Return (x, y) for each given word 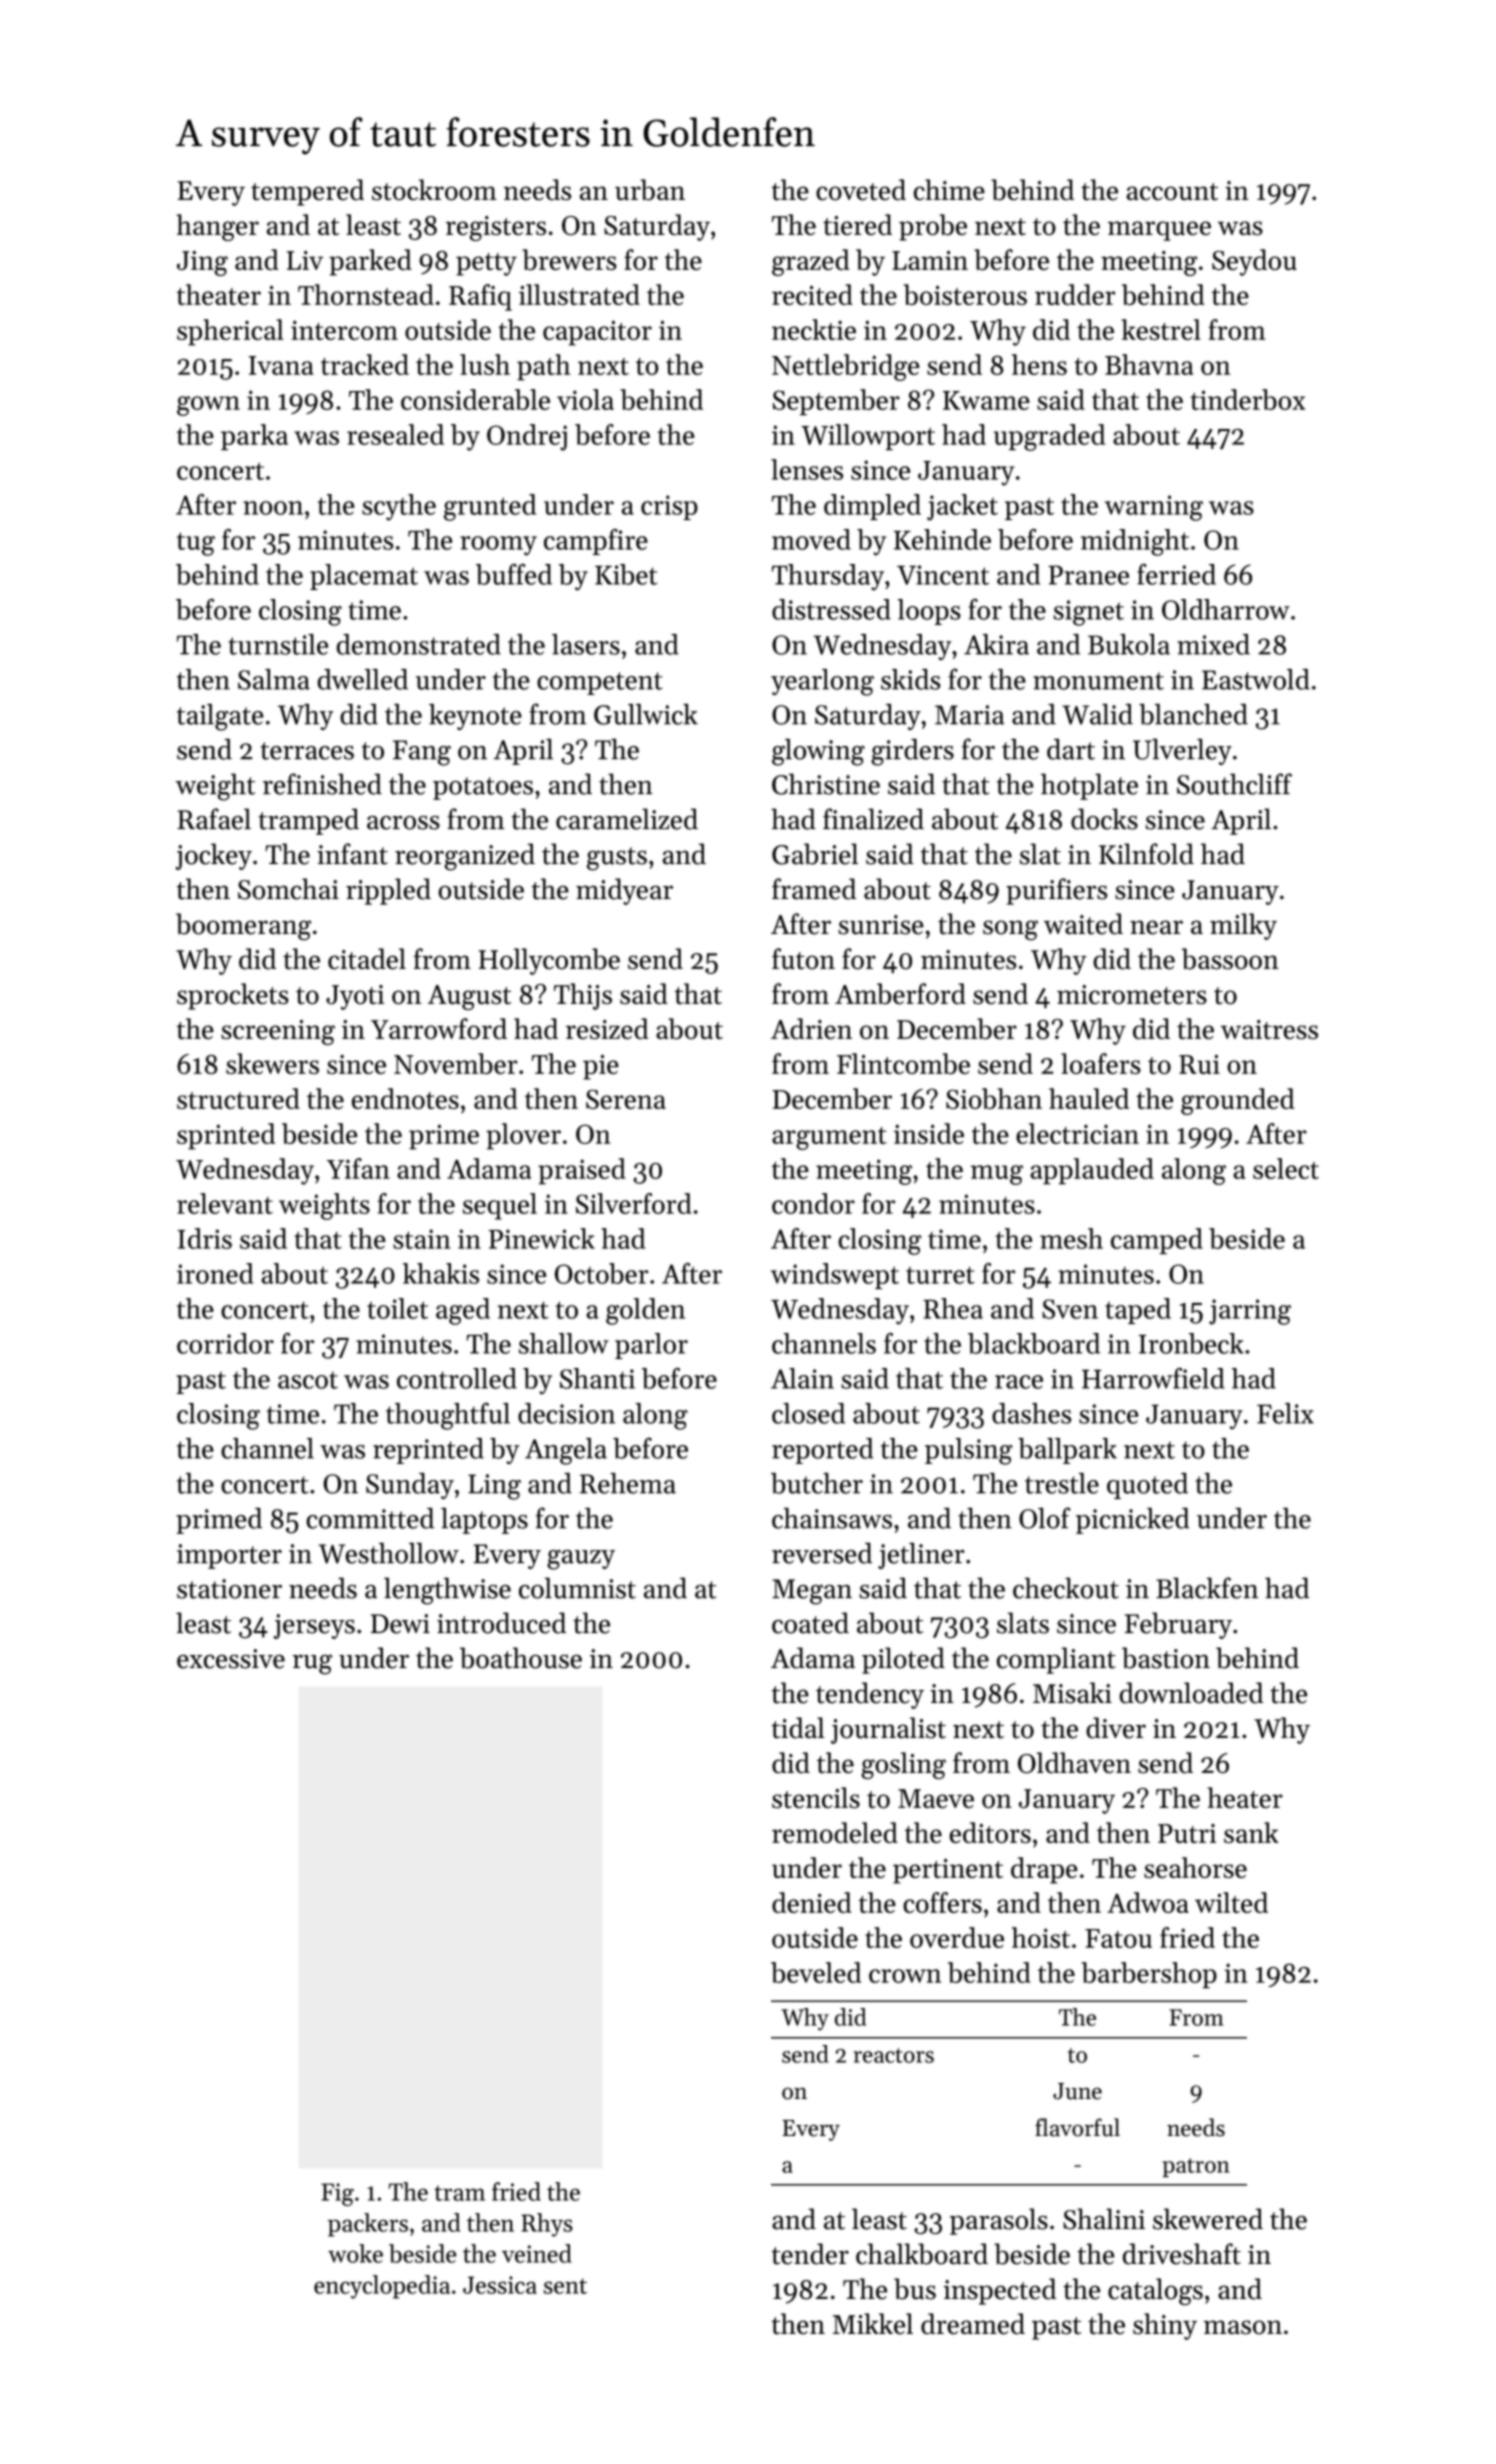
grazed (811, 262)
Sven (1070, 1309)
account (1172, 192)
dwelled (363, 679)
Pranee (1088, 575)
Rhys (547, 2225)
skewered (1208, 2219)
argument (829, 1138)
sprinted (226, 1136)
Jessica (500, 2285)
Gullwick (646, 714)
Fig (337, 2194)
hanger (217, 227)
